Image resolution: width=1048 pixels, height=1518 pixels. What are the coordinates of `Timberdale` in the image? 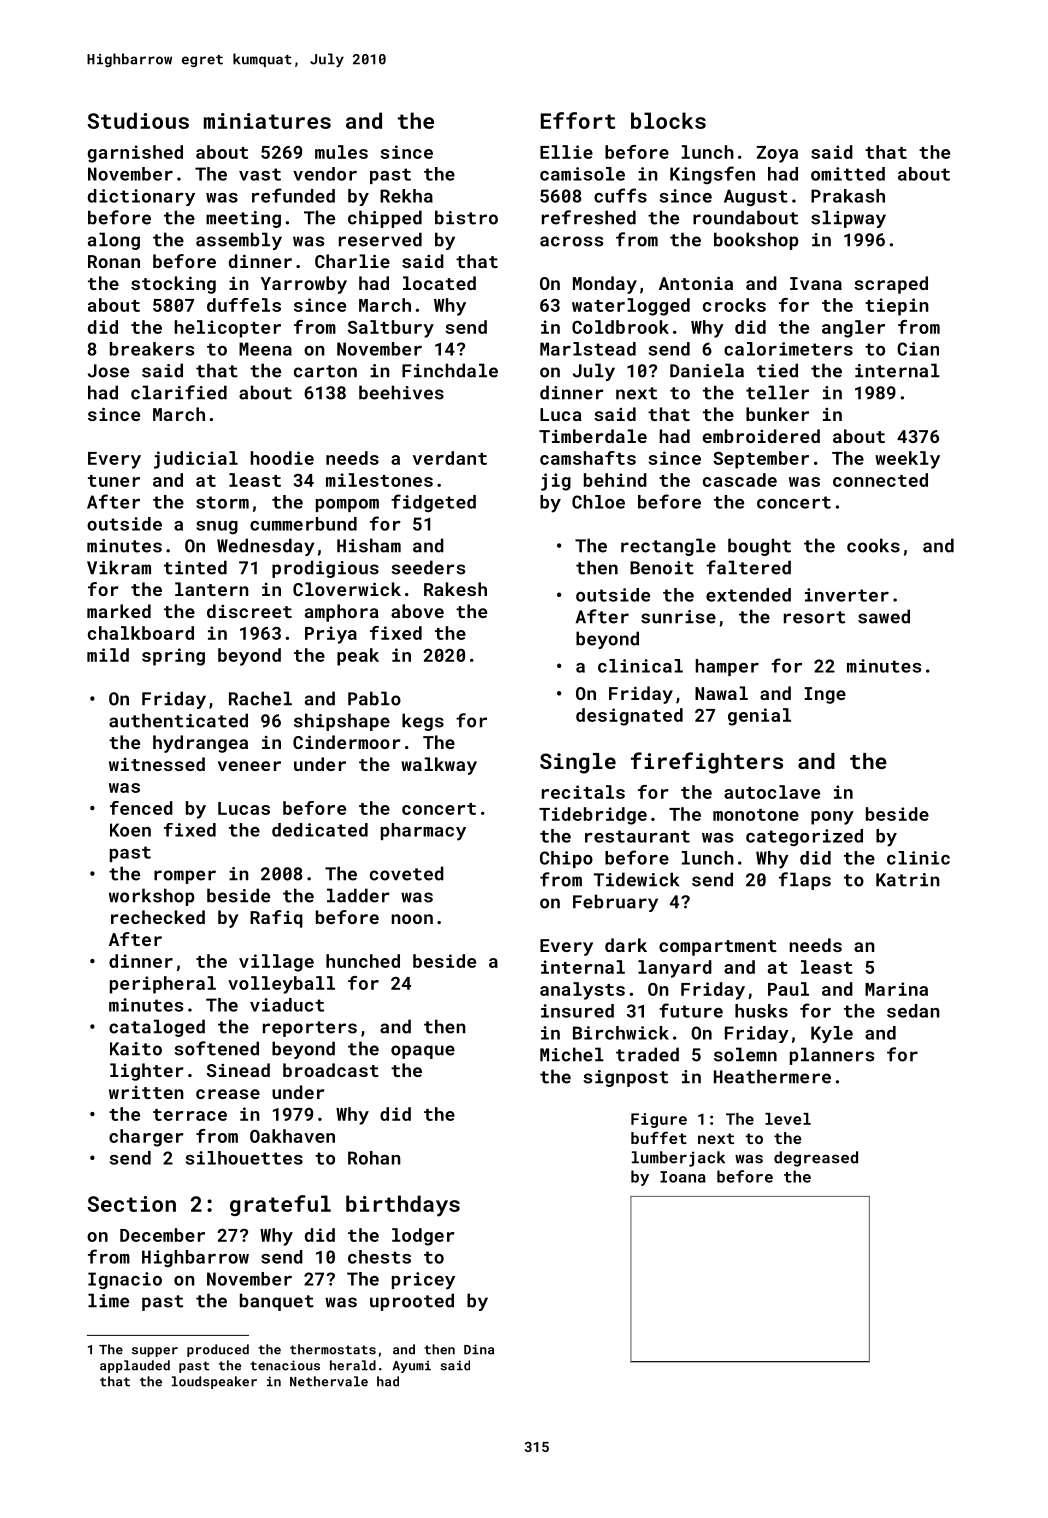 It's located at (593, 436).
